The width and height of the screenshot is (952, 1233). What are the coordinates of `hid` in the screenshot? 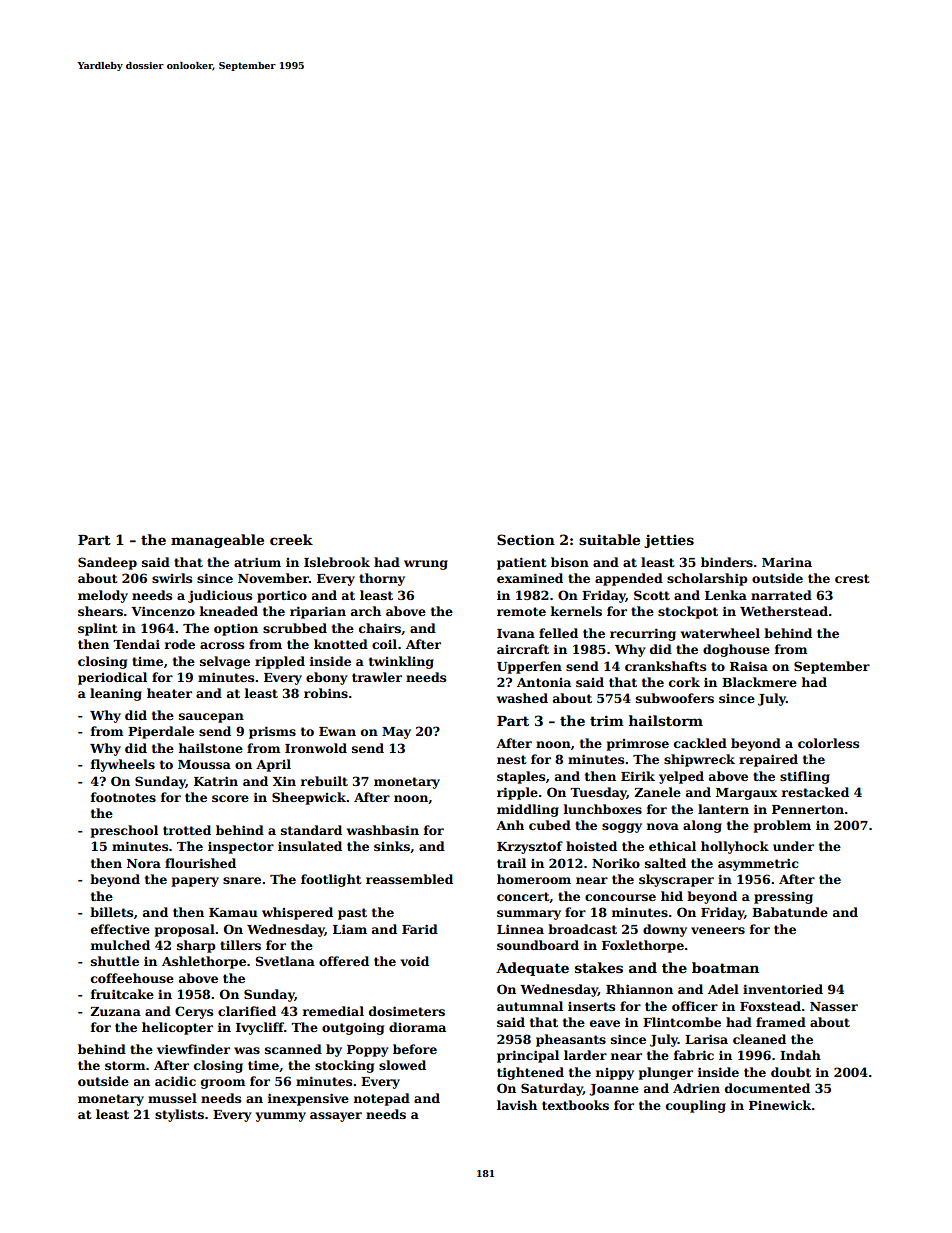 It's located at (672, 896).
